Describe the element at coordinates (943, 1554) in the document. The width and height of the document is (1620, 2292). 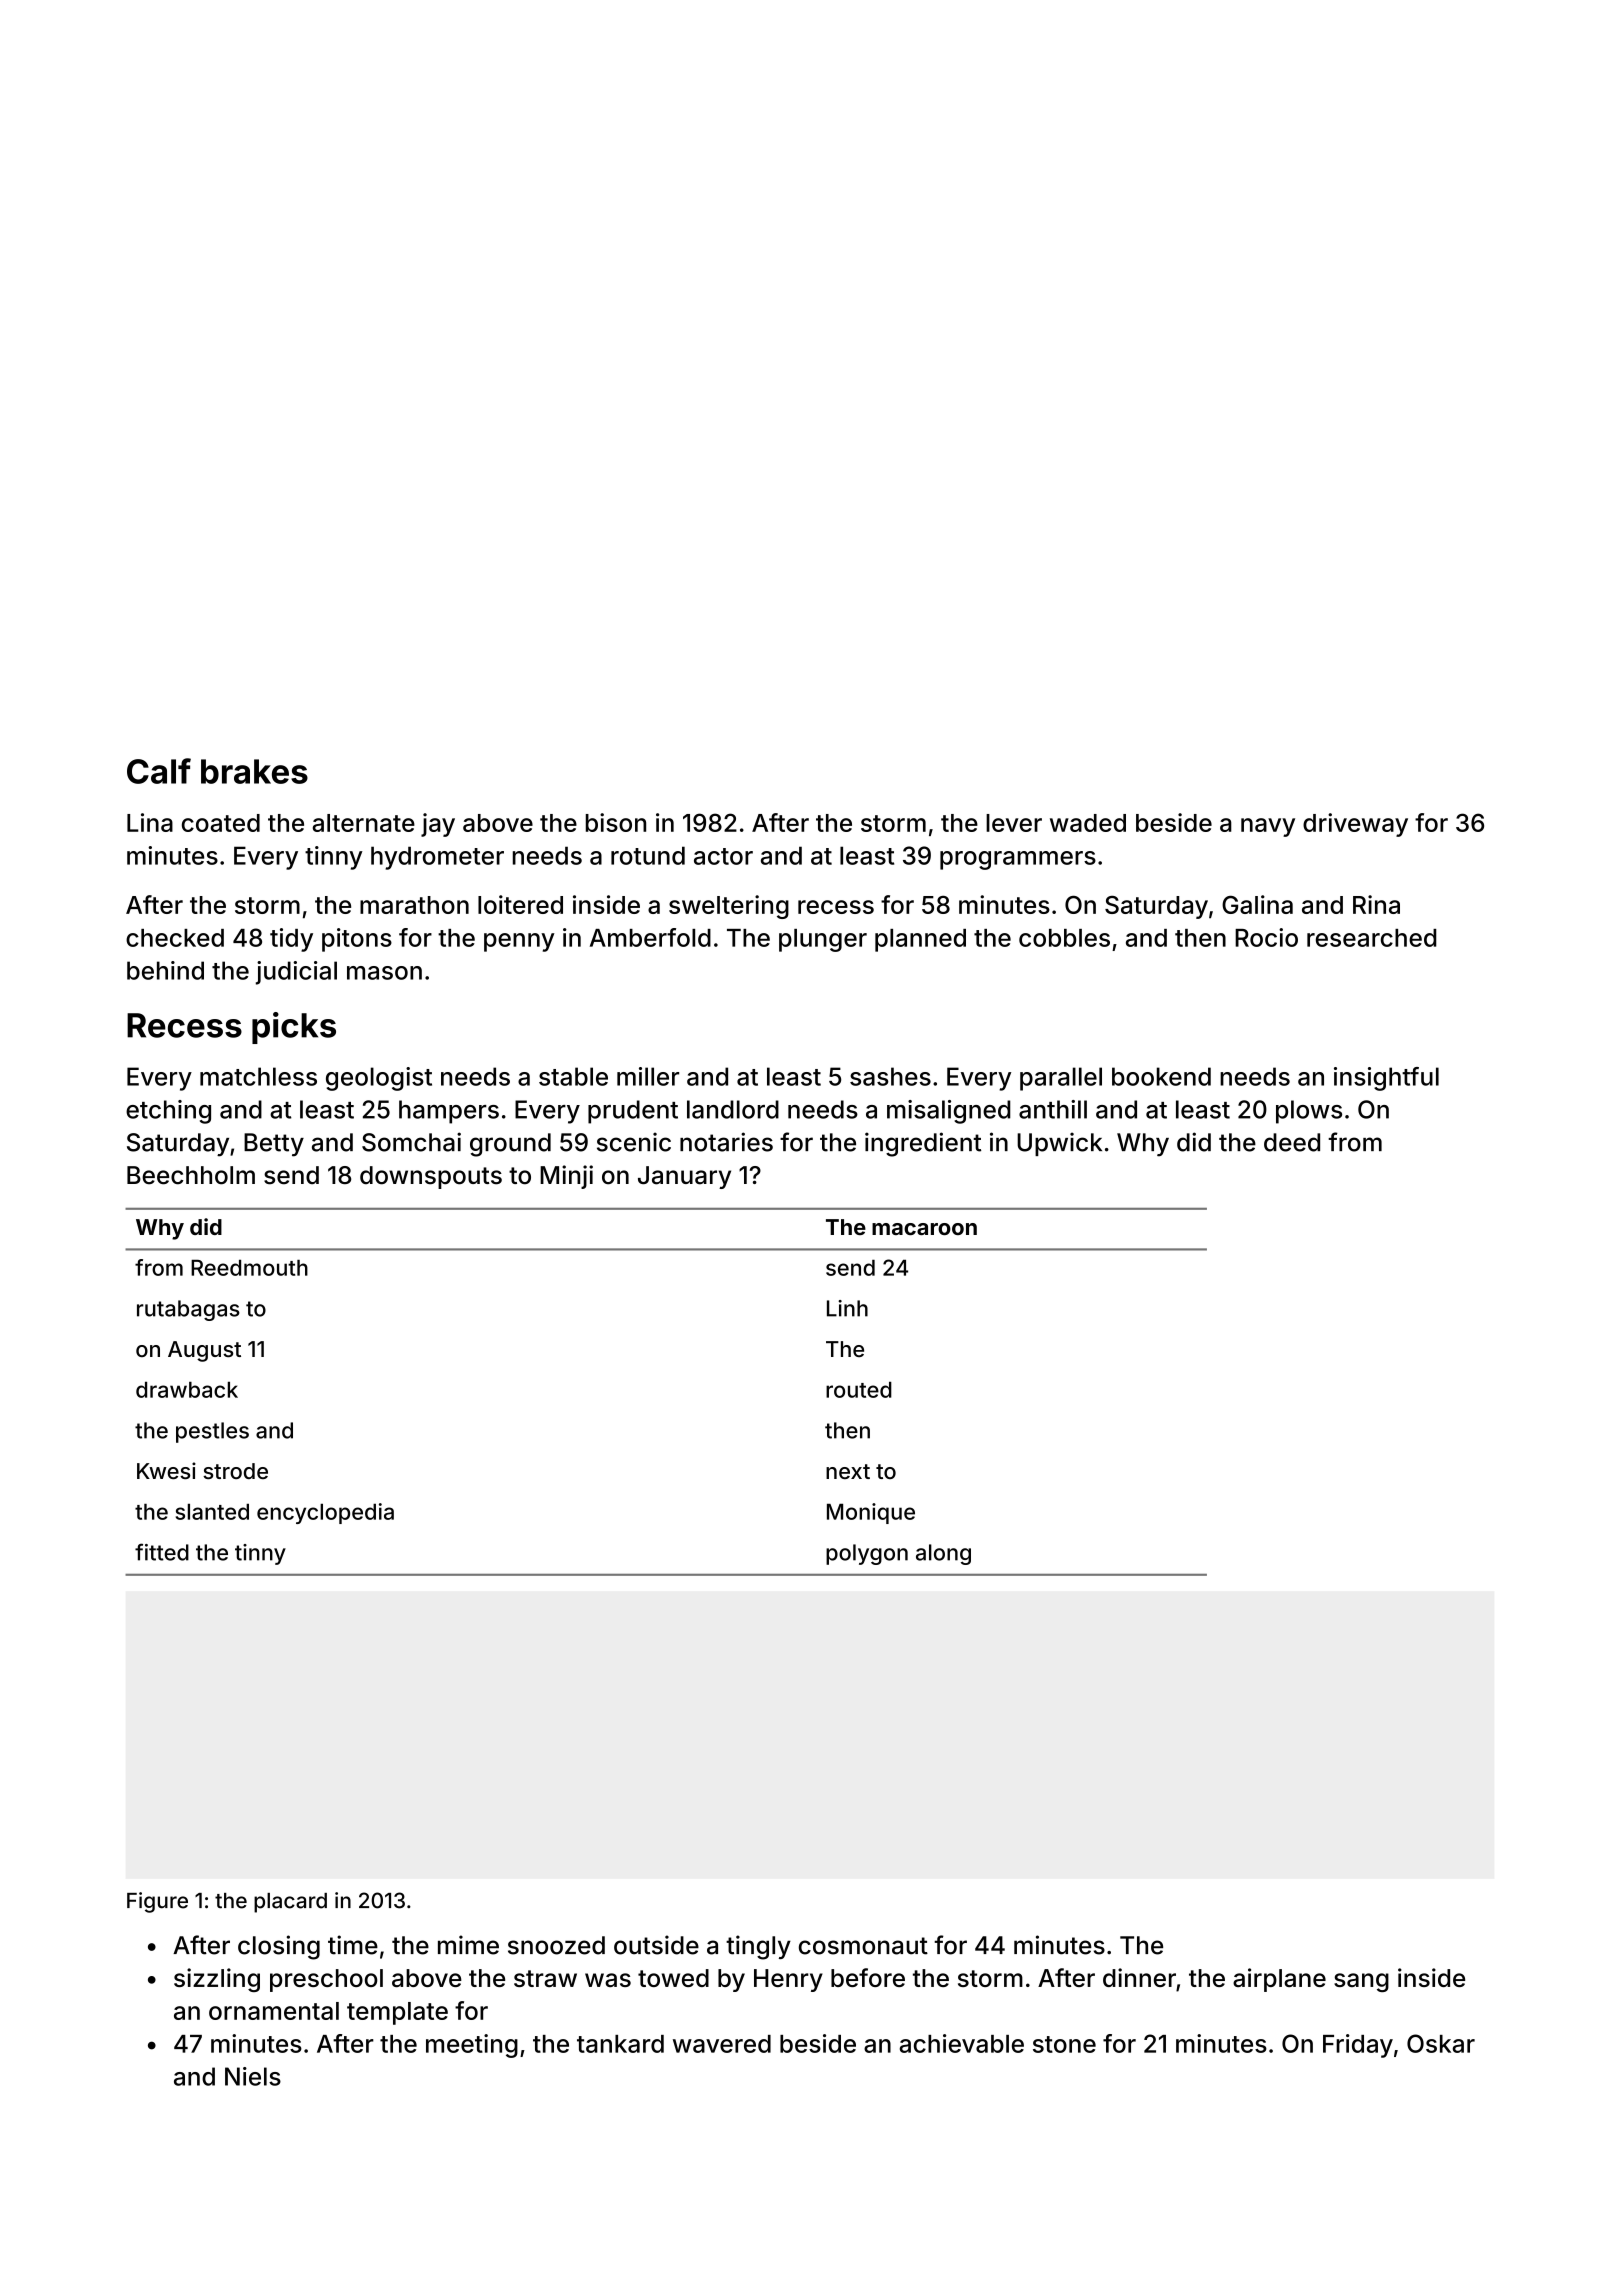
I see `along` at that location.
